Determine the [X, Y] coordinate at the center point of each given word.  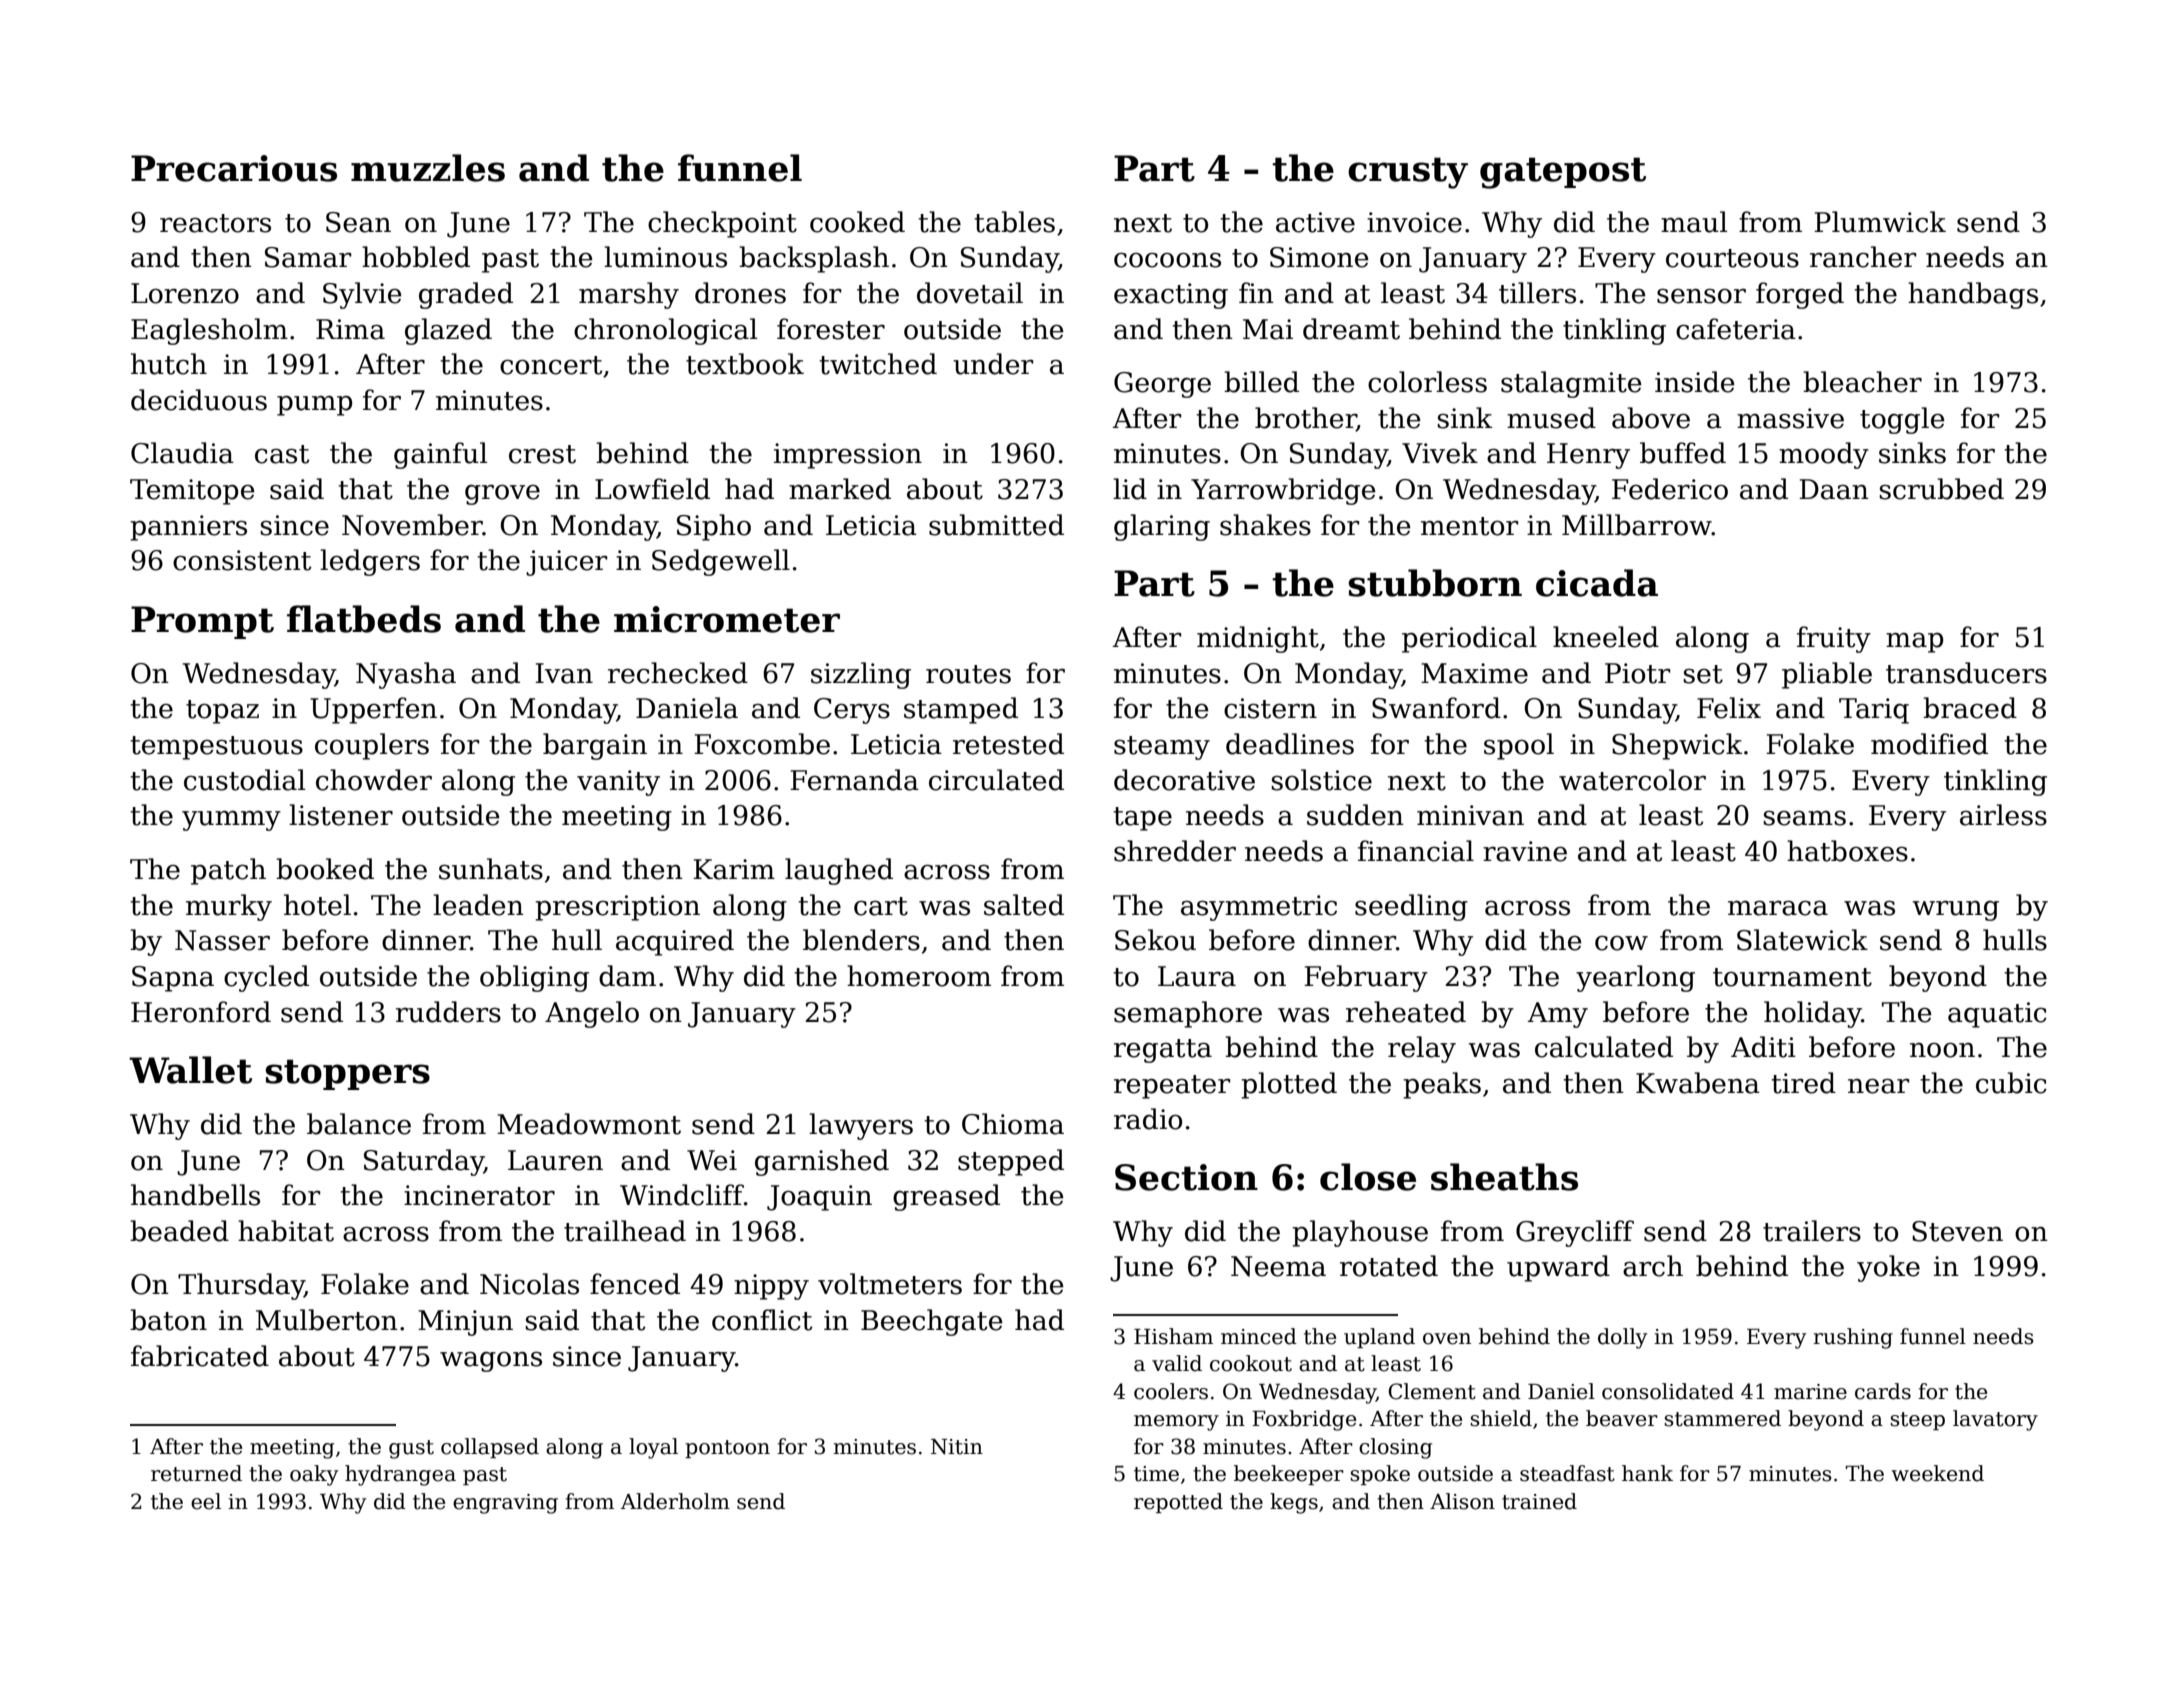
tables [1014, 222]
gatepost [1563, 173]
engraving [505, 1504]
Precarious [234, 168]
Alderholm [675, 1501]
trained [1539, 1501]
